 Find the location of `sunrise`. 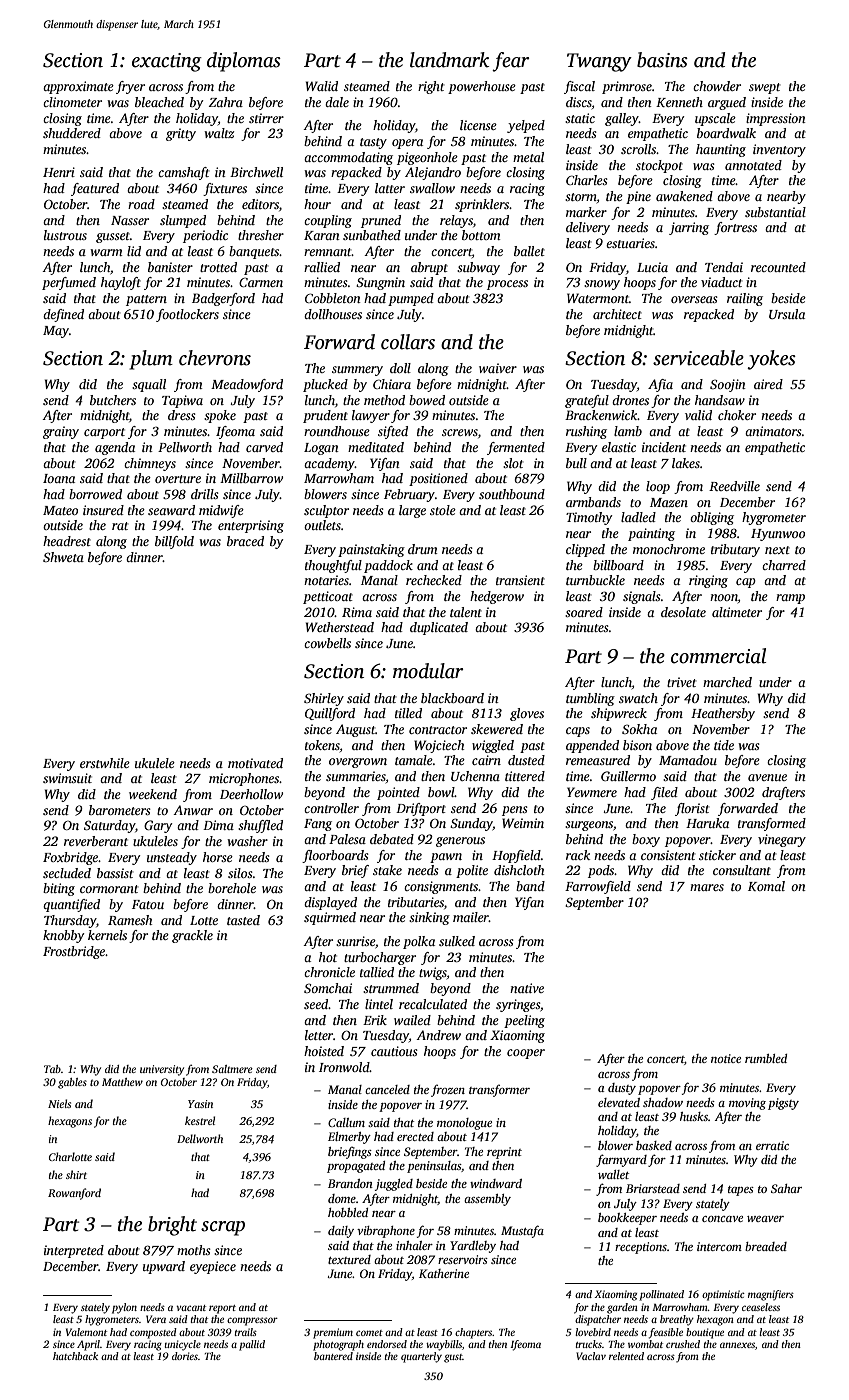

sunrise is located at coordinates (355, 941).
